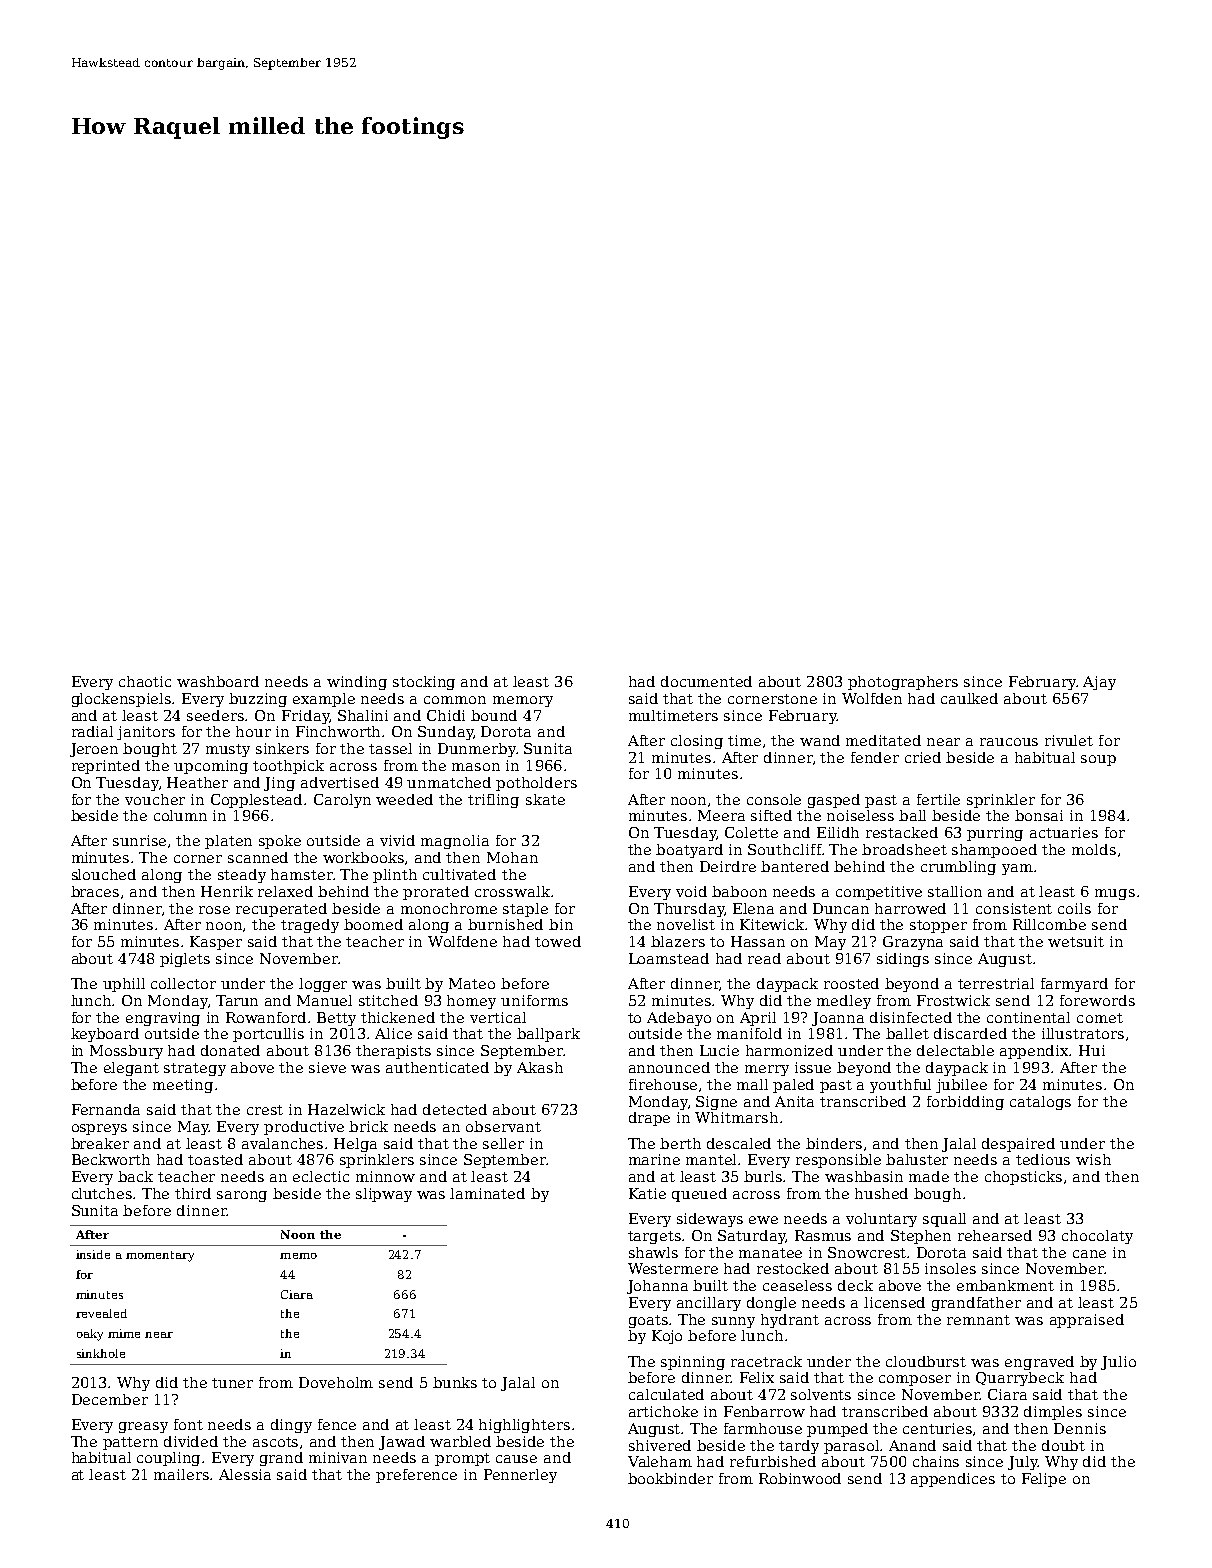 Image resolution: width=1212 pixels, height=1568 pixels. What do you see at coordinates (505, 924) in the document?
I see `burnished` at bounding box center [505, 924].
